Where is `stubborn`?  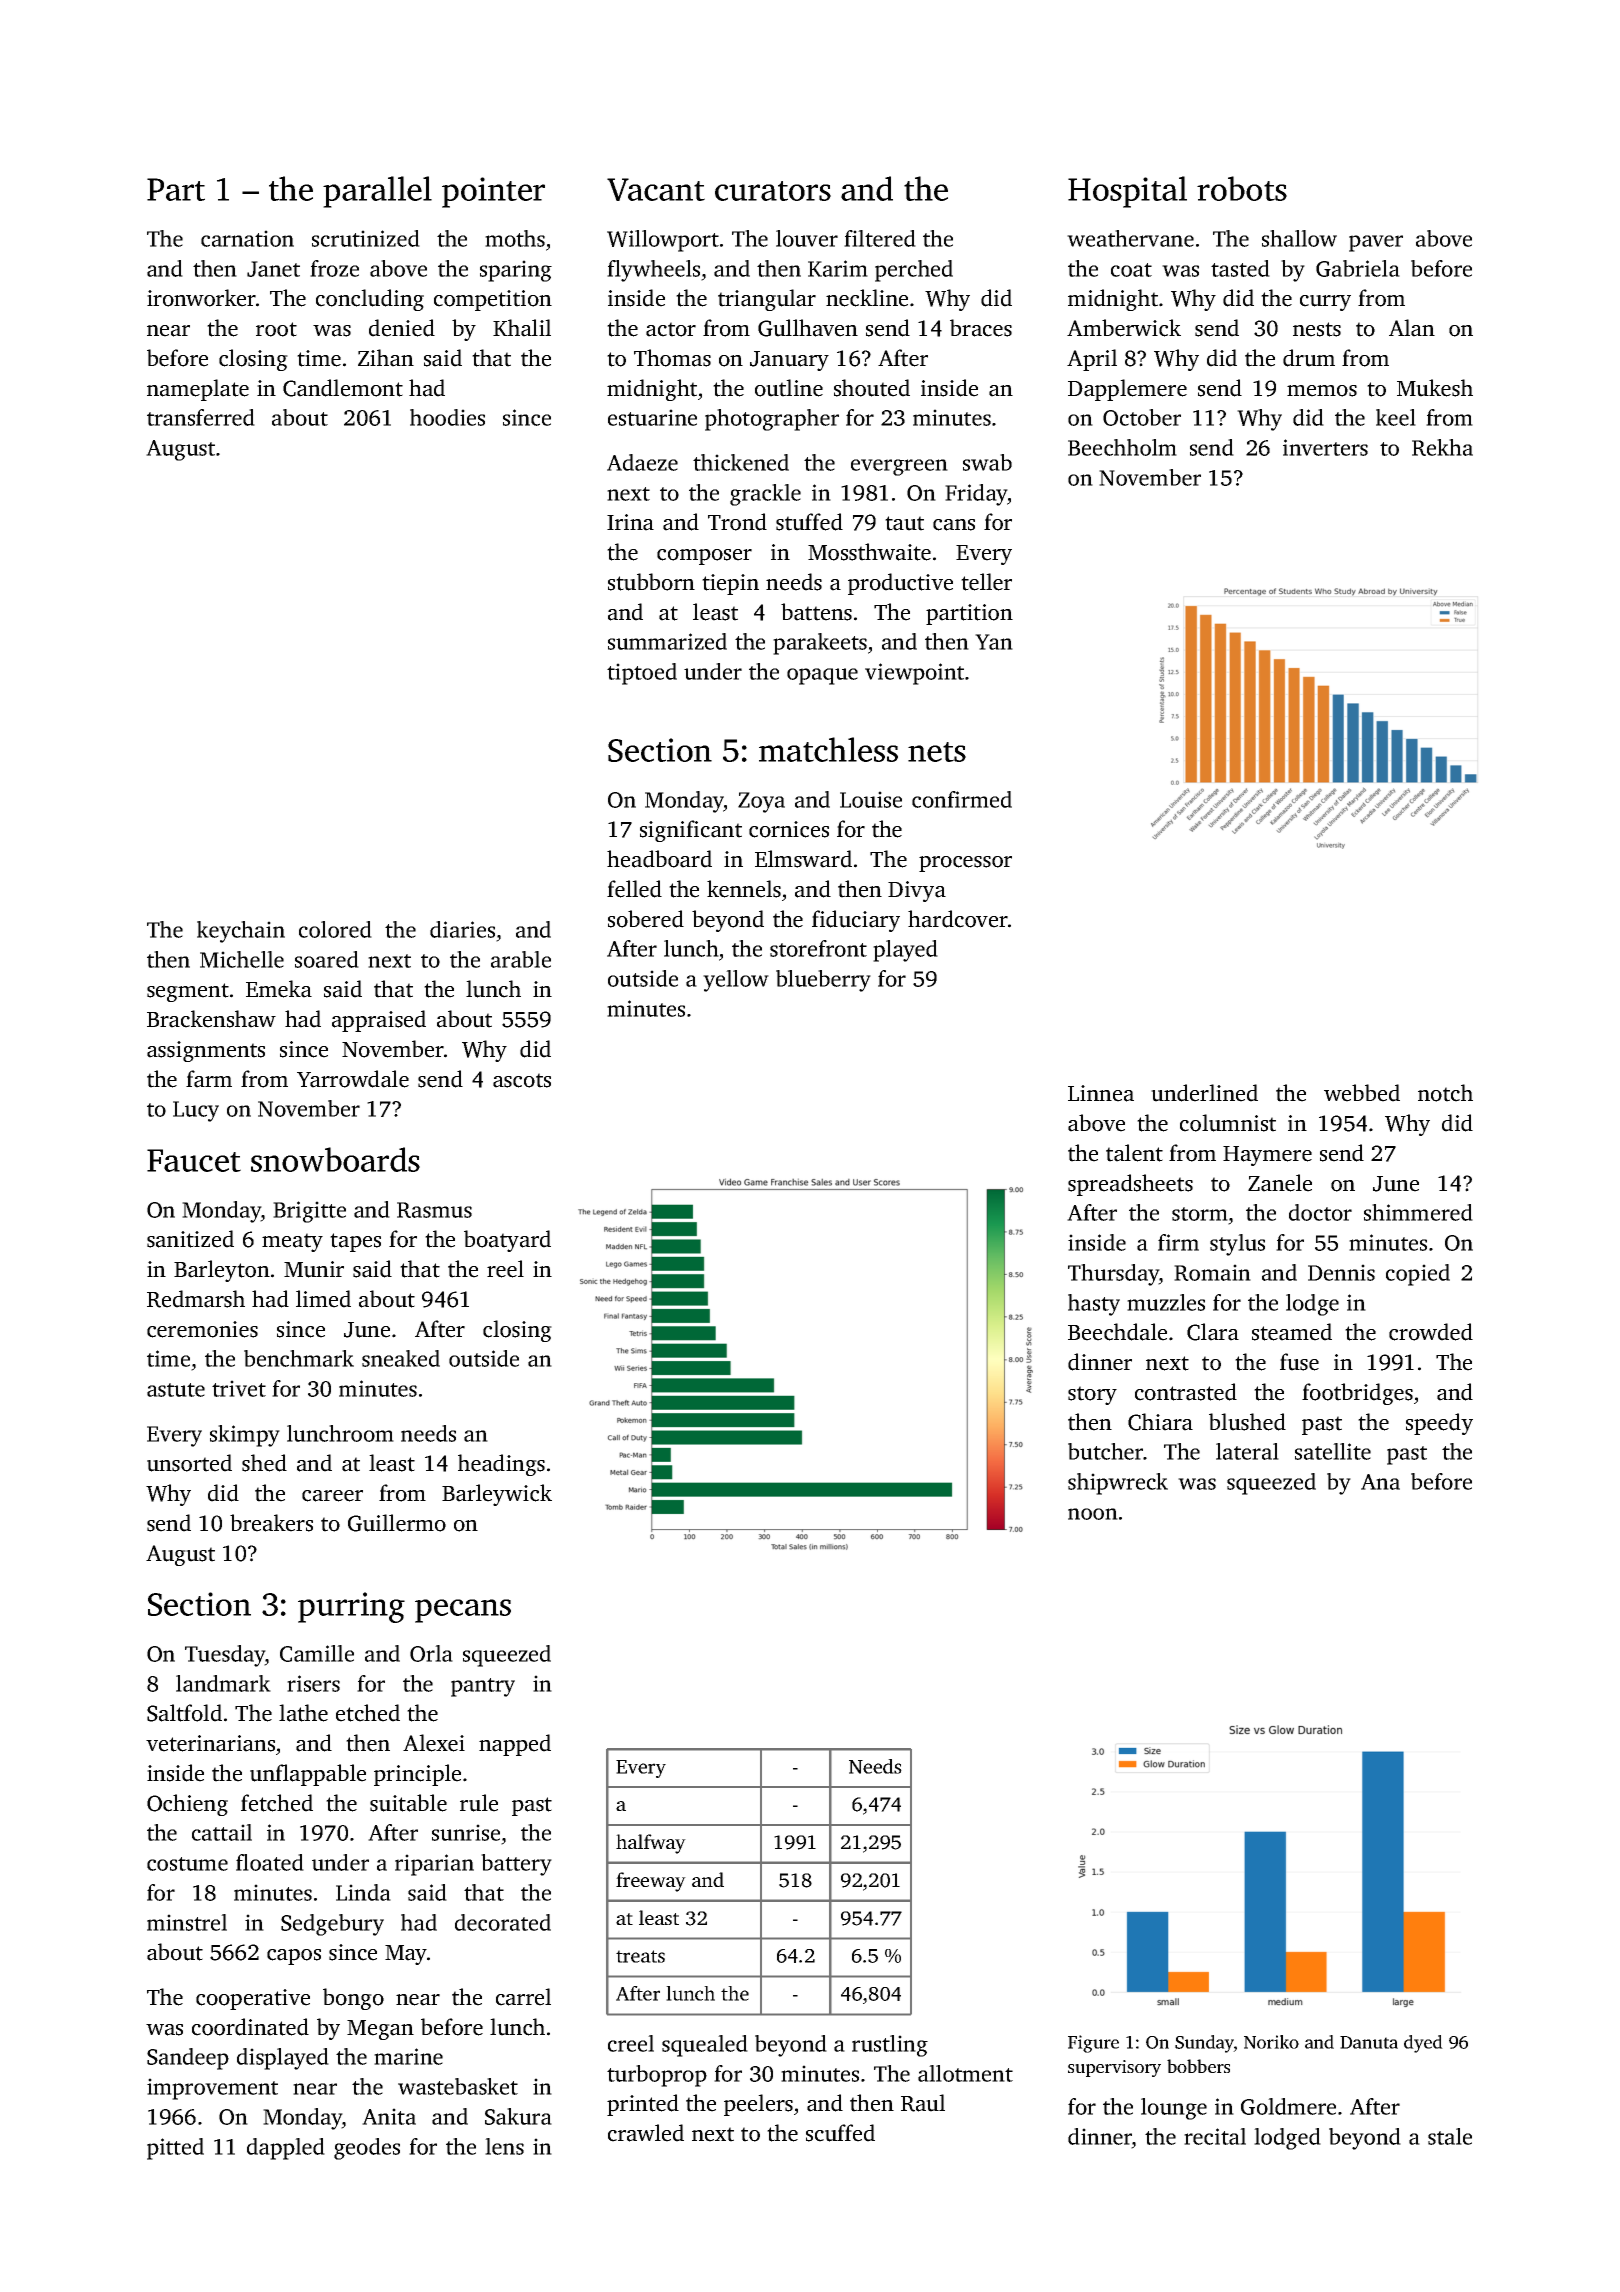 stubborn is located at coordinates (651, 582).
